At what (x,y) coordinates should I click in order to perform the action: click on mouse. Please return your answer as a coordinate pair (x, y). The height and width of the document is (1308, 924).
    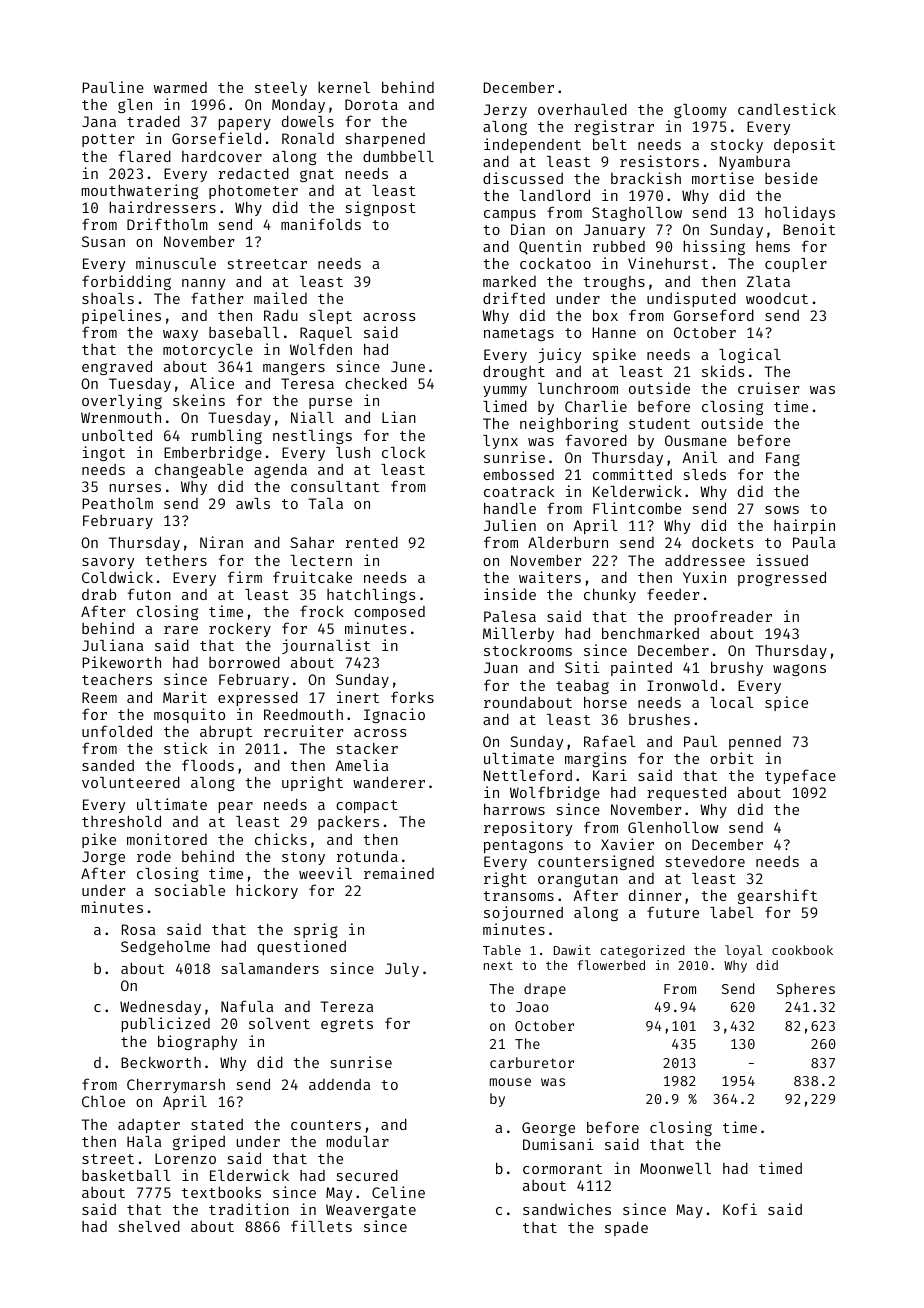
    Looking at the image, I should click on (510, 1082).
